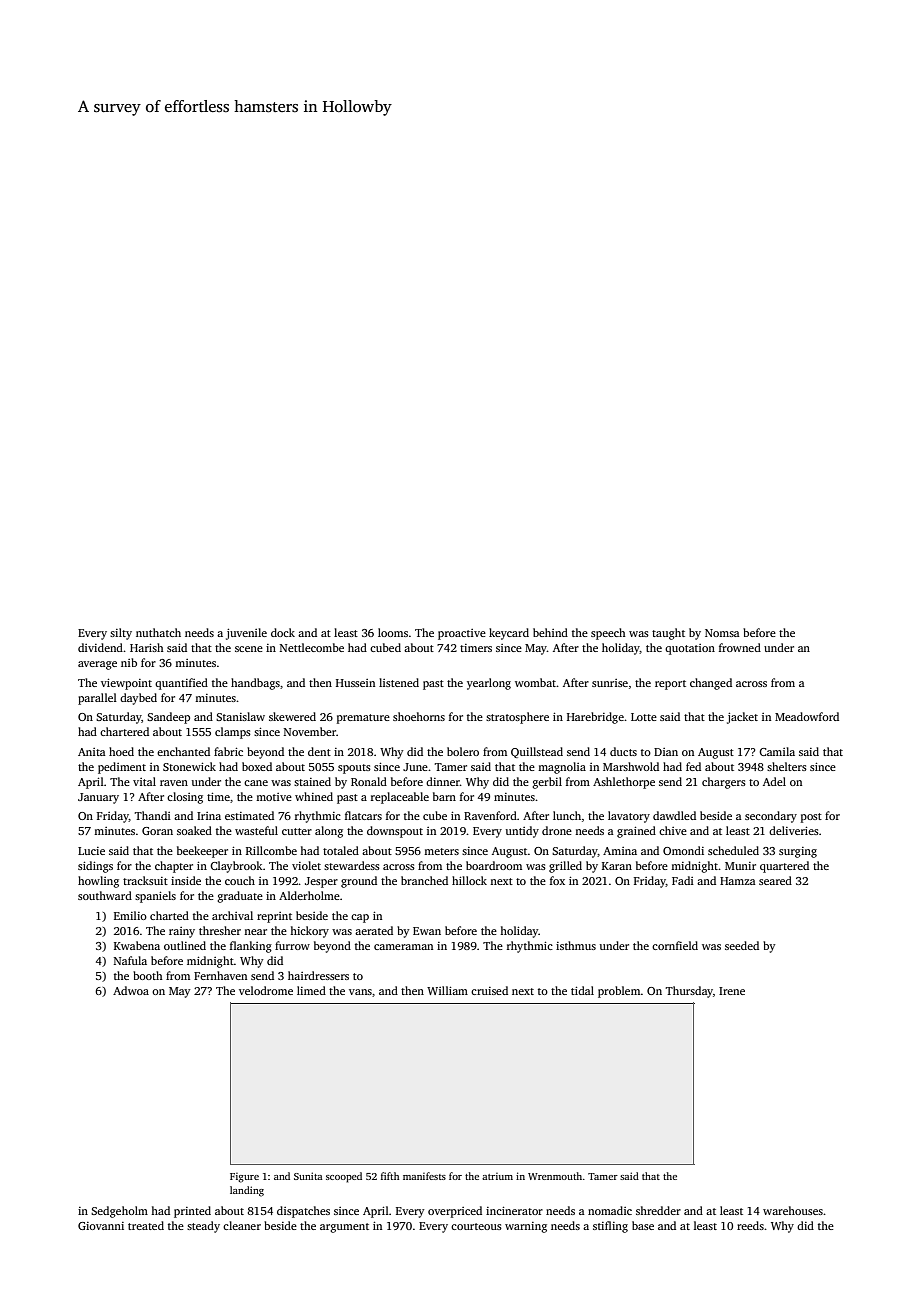 The width and height of the screenshot is (924, 1308). What do you see at coordinates (130, 960) in the screenshot?
I see `Nafula` at bounding box center [130, 960].
